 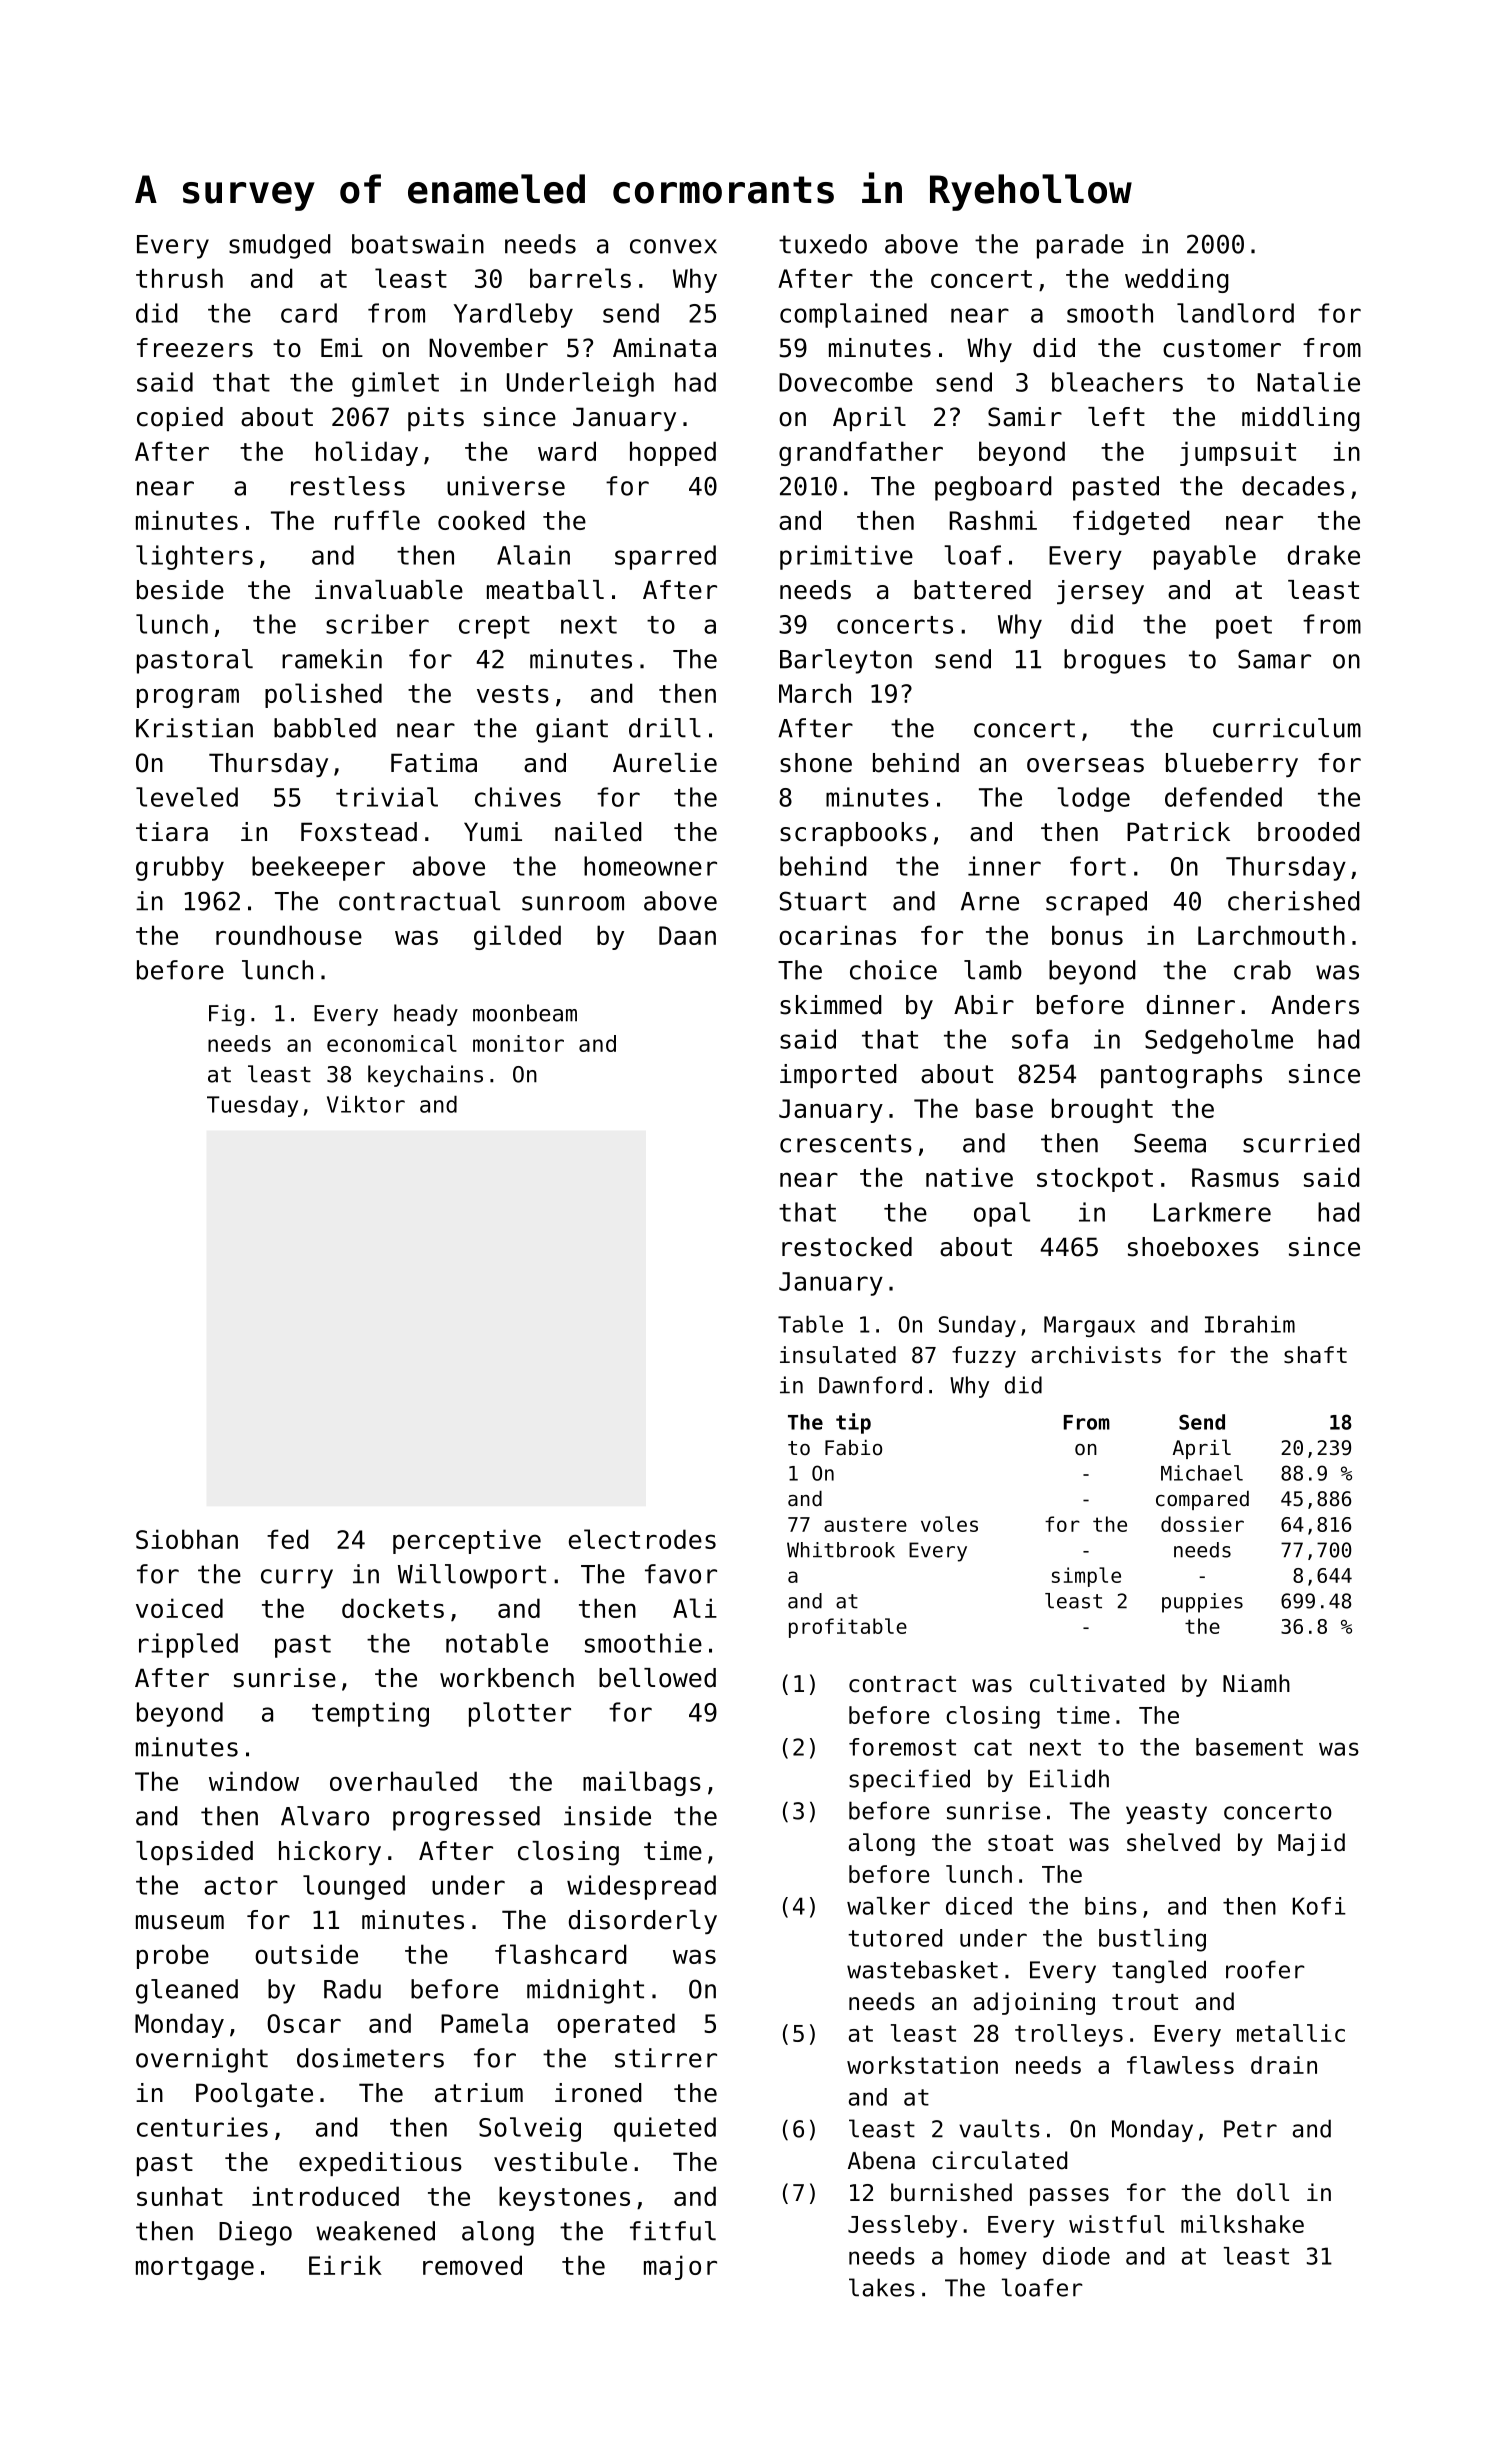 What do you see at coordinates (507, 1678) in the screenshot?
I see `workbench` at bounding box center [507, 1678].
